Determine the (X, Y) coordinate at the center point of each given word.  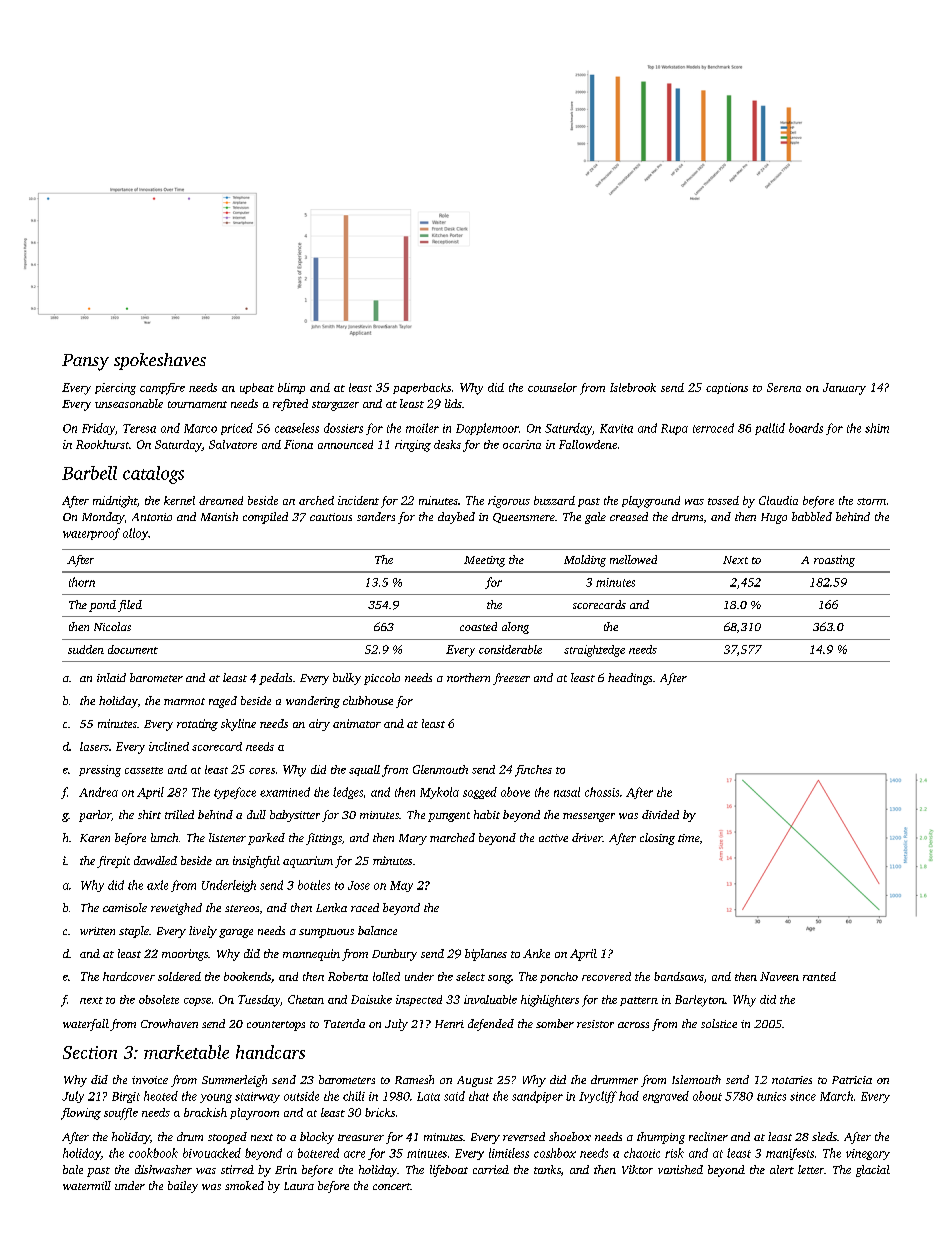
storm (871, 501)
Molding (585, 561)
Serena (784, 387)
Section (90, 1052)
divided (660, 814)
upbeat (257, 388)
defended (491, 1025)
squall (364, 770)
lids (453, 403)
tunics (771, 1096)
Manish (219, 516)
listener (227, 837)
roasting (834, 561)
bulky (347, 679)
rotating (197, 725)
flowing (81, 1114)
